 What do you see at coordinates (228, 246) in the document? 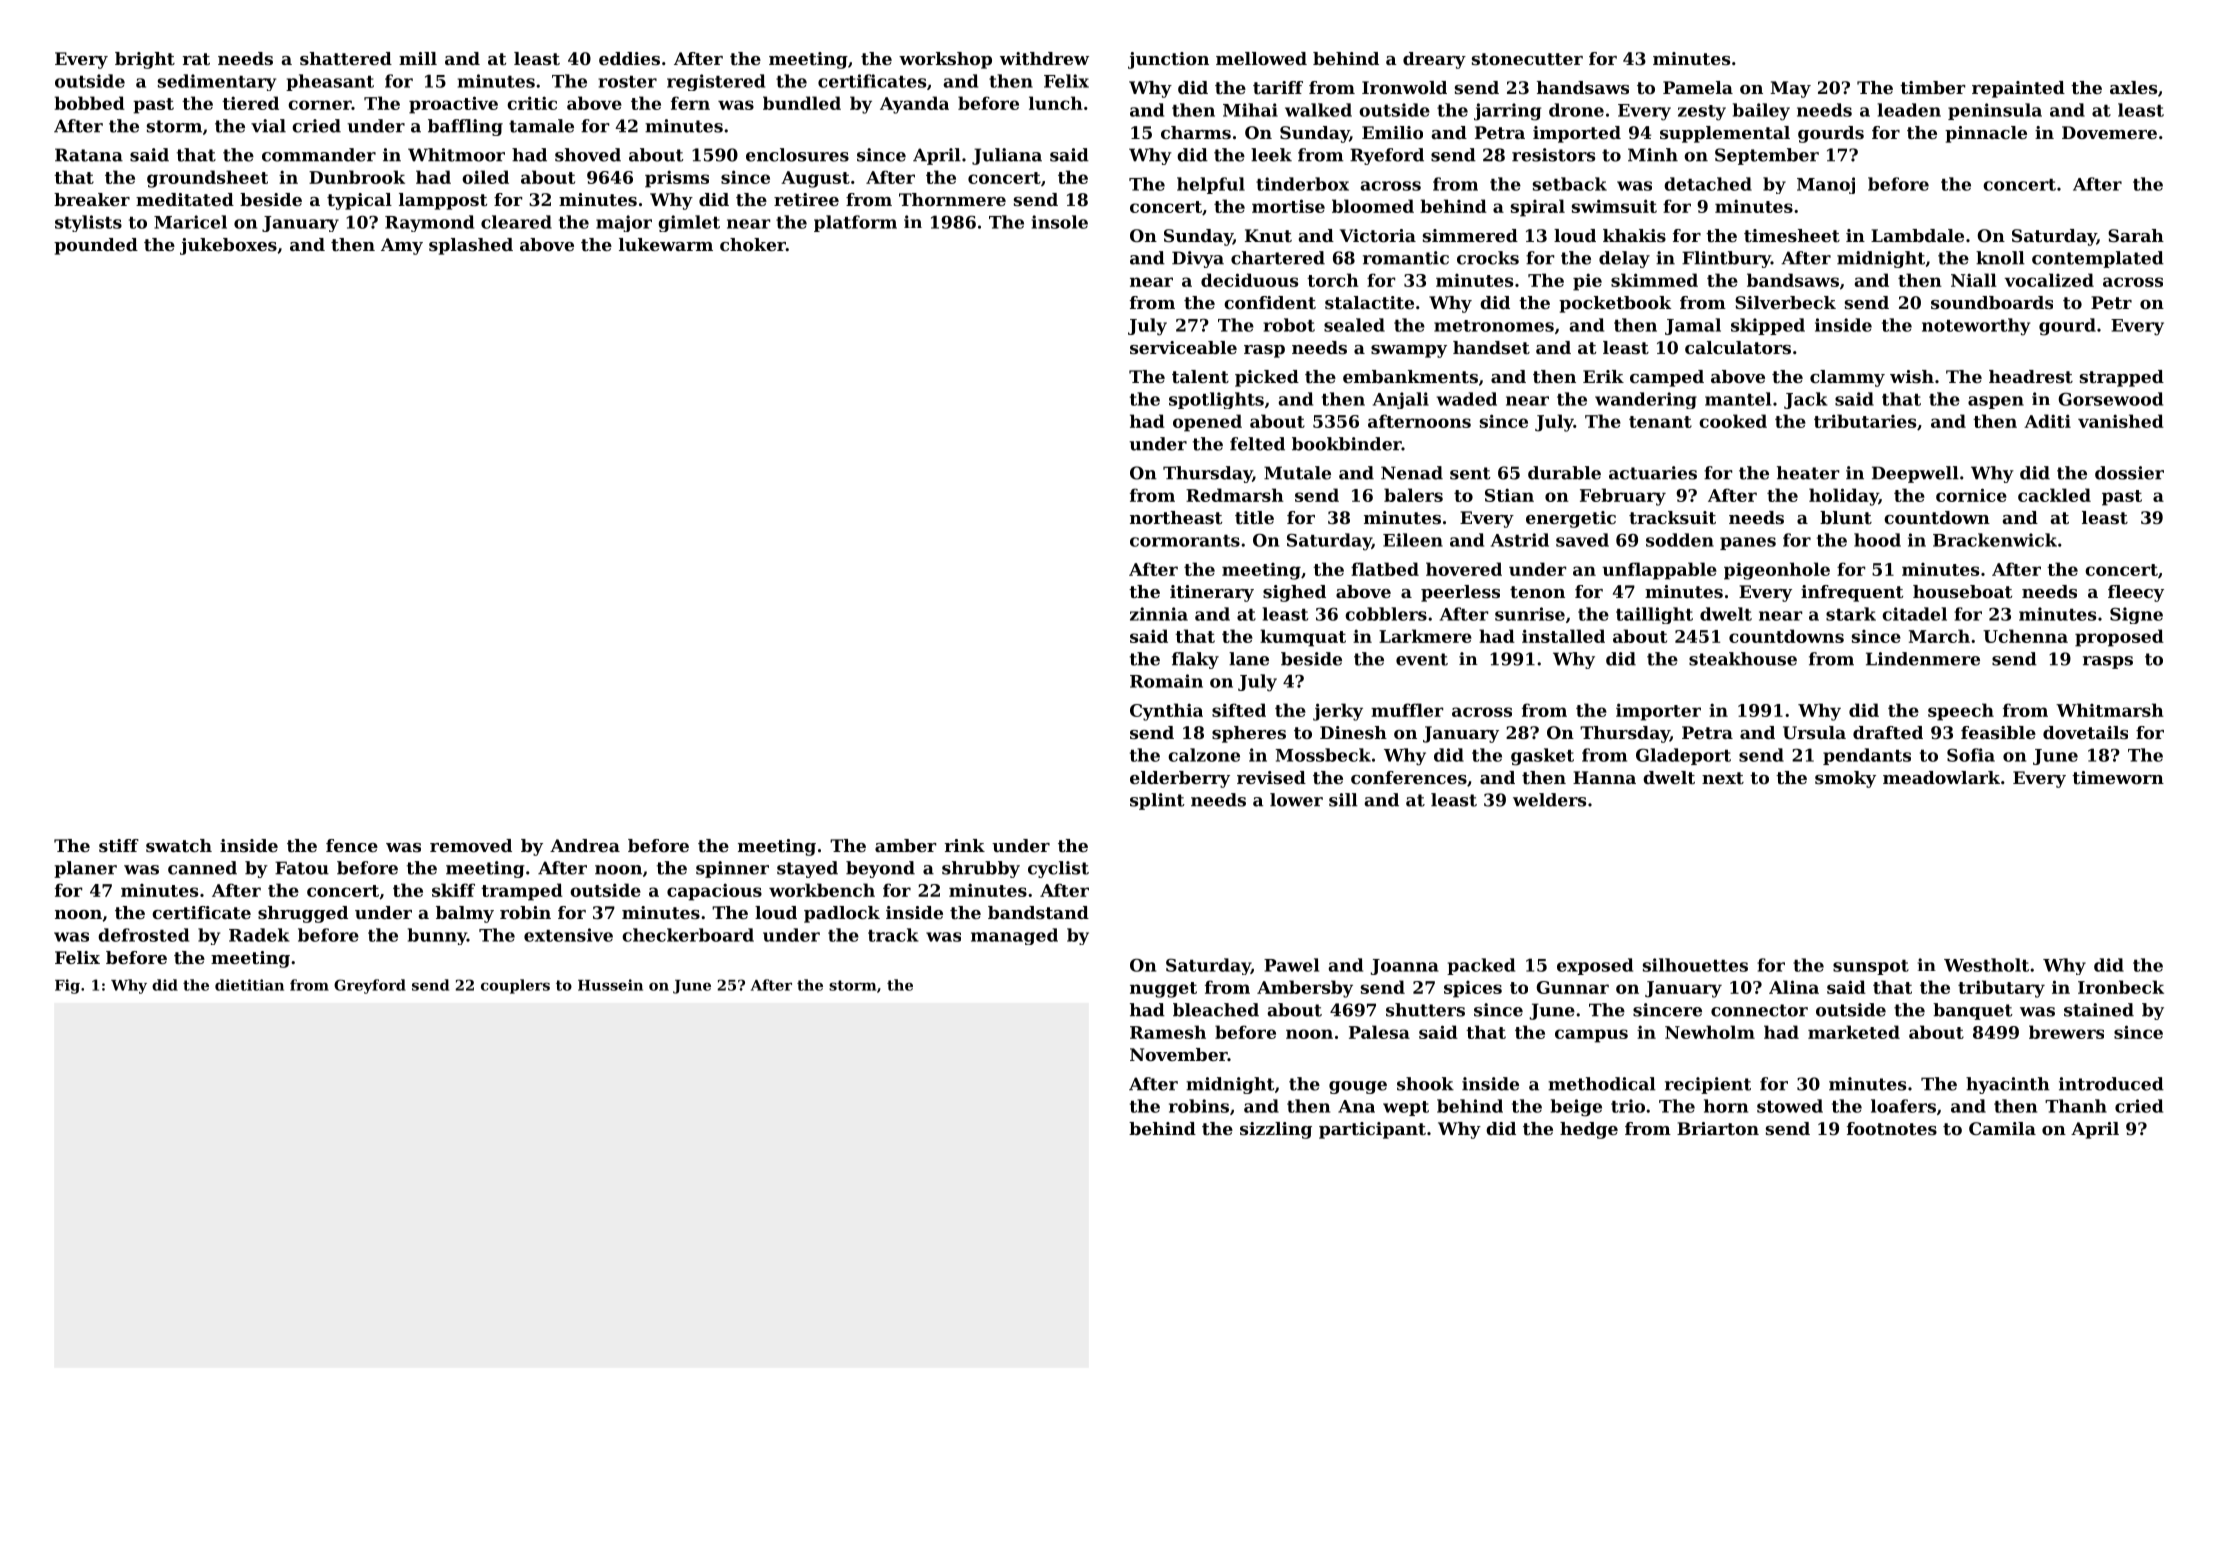
I see `jukeboxes` at bounding box center [228, 246].
